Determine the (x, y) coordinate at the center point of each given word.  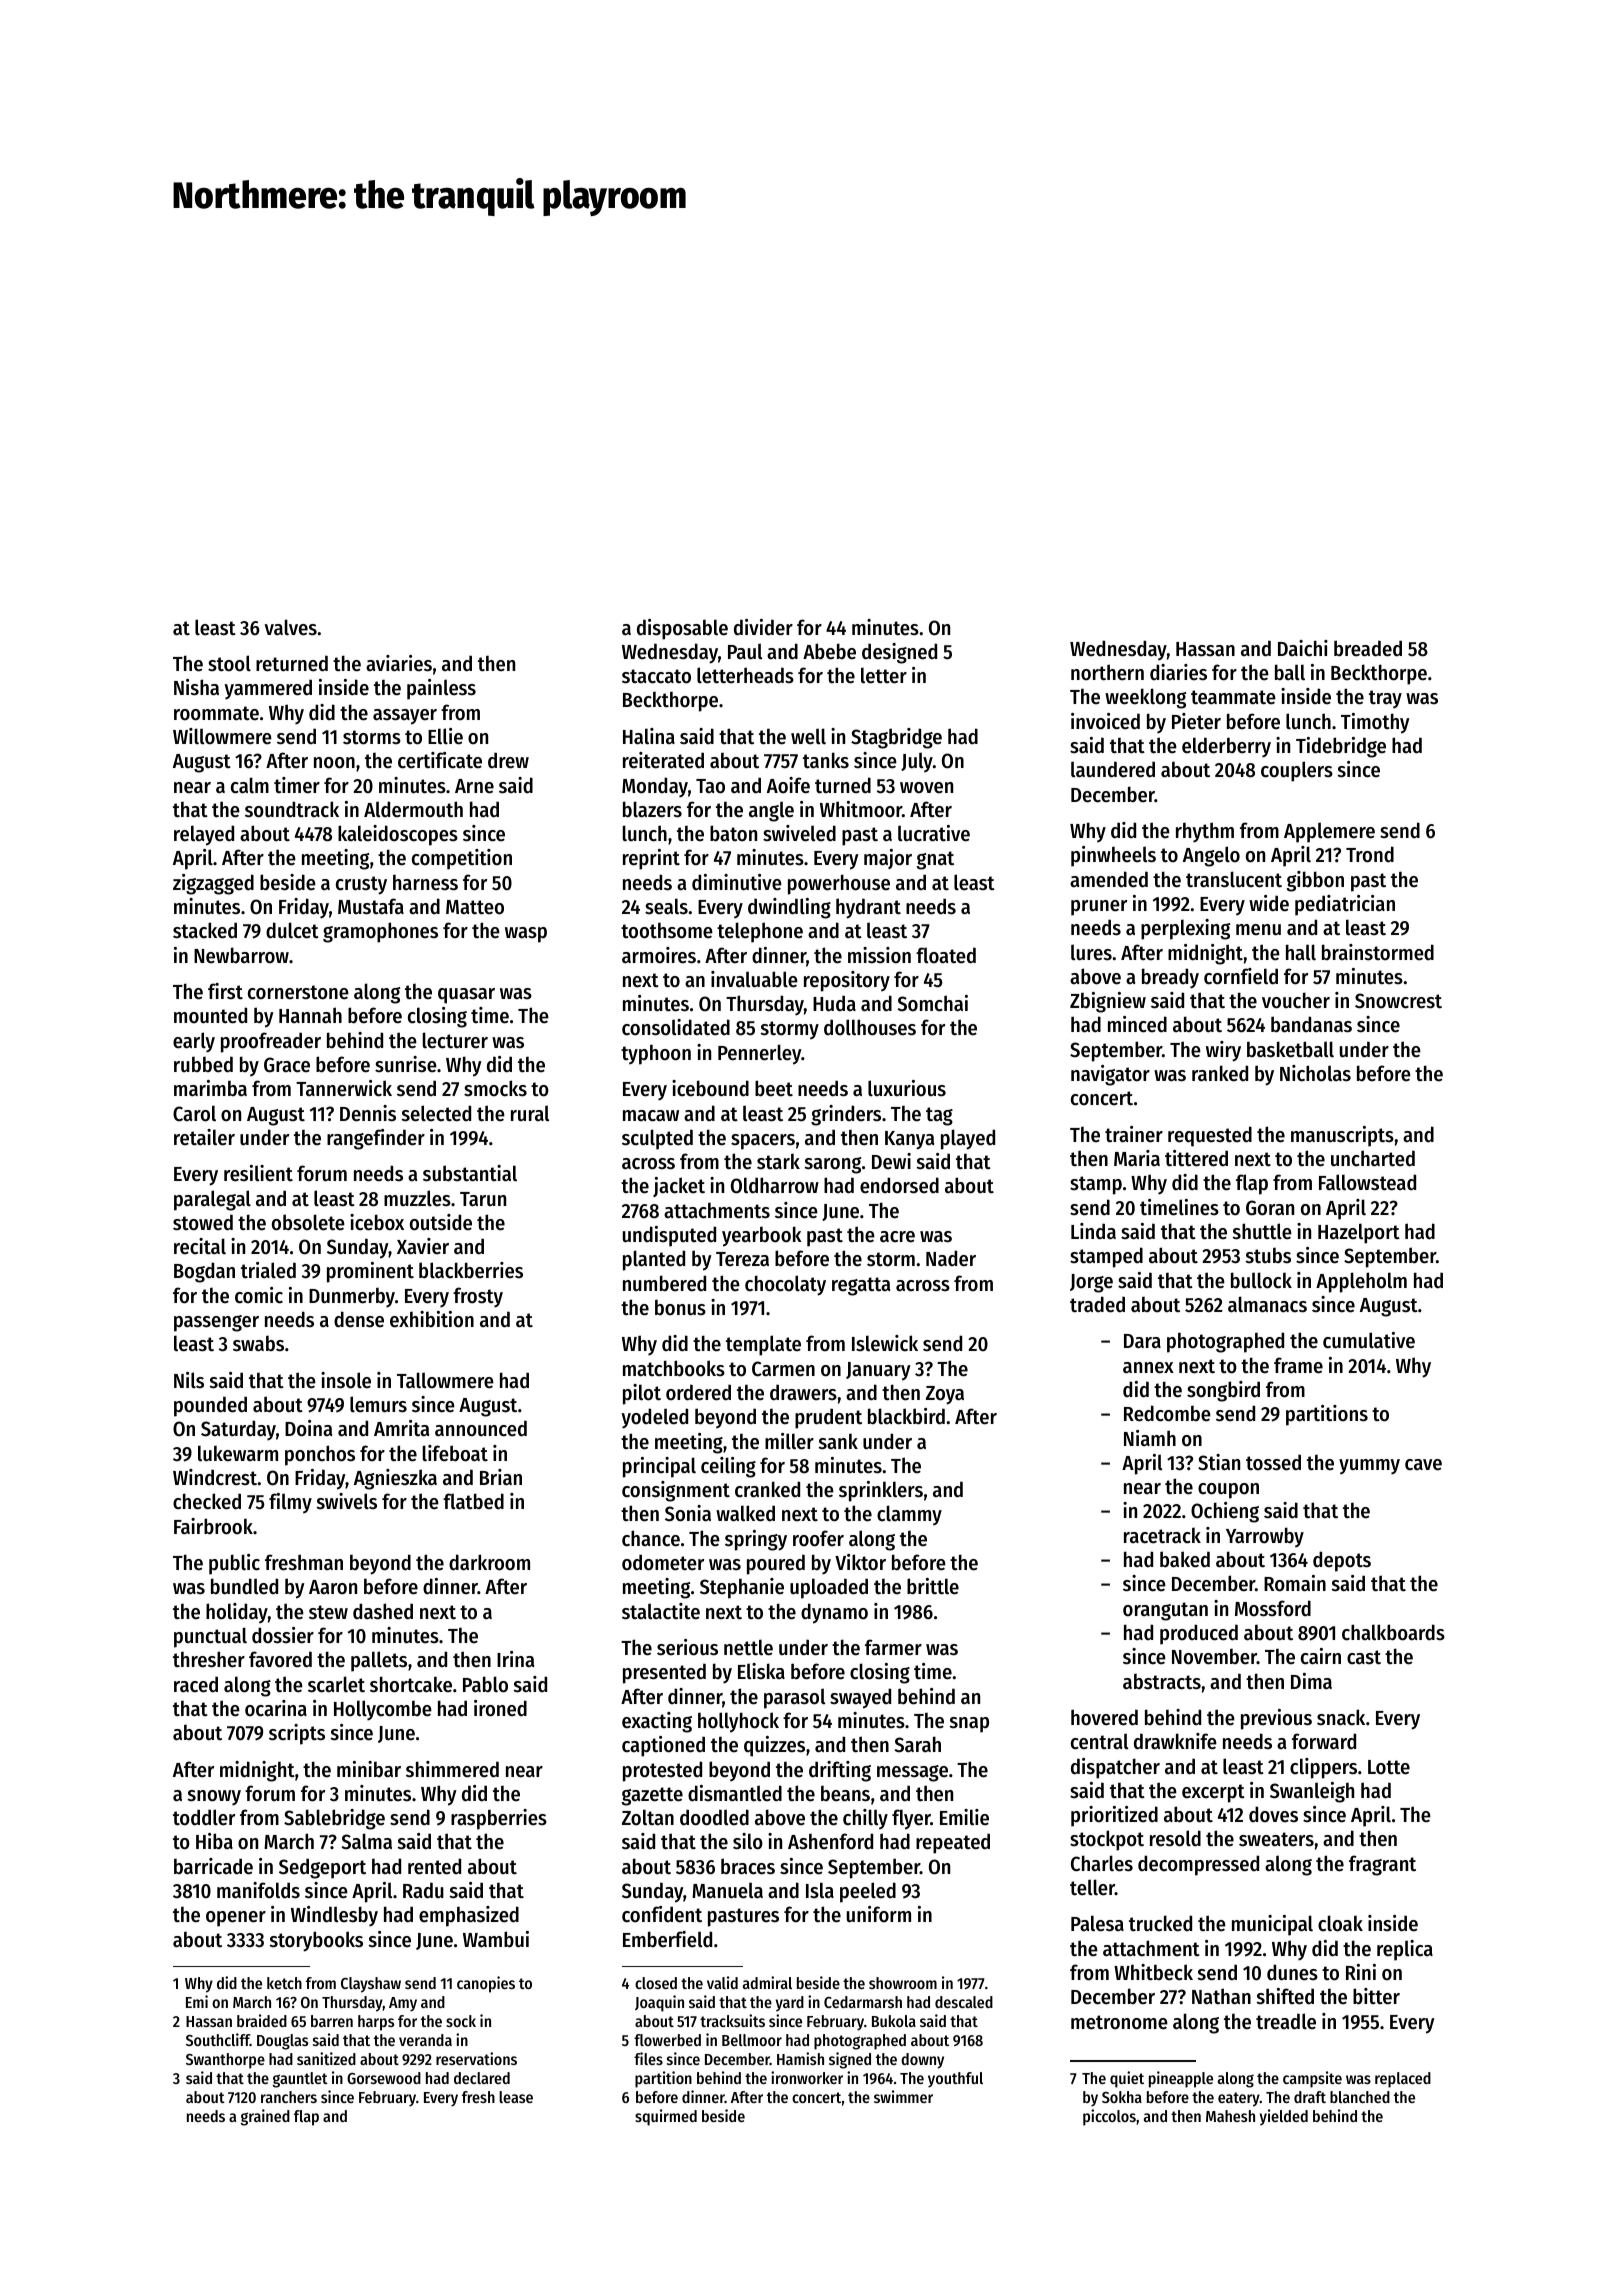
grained (265, 2117)
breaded (1368, 648)
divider (763, 627)
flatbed (473, 1501)
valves (290, 627)
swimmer (903, 2096)
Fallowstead (1367, 1182)
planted (654, 1260)
